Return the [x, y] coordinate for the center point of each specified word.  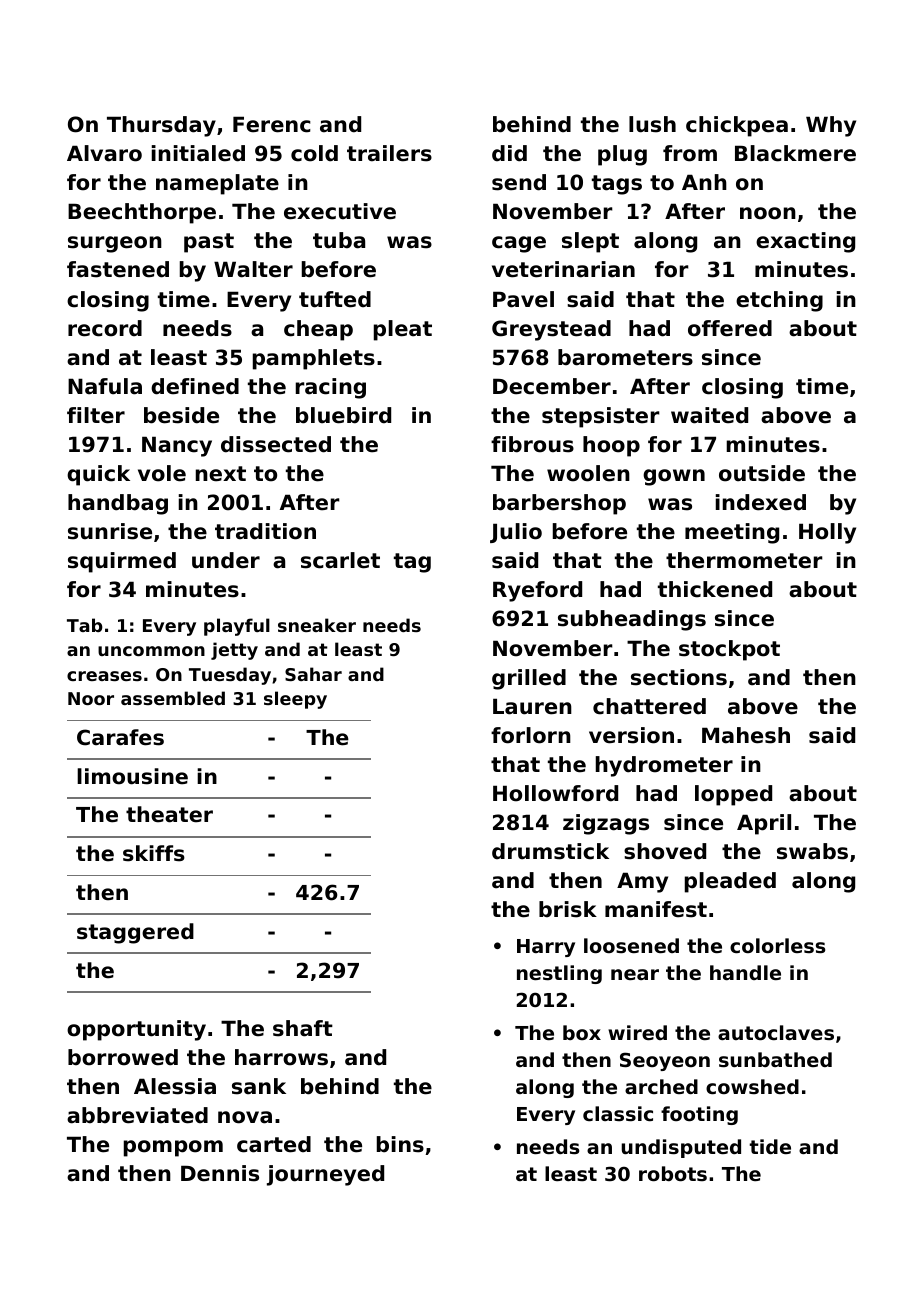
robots [673, 1173]
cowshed [752, 1086]
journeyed [325, 1175]
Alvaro [104, 153]
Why [831, 126]
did [509, 153]
